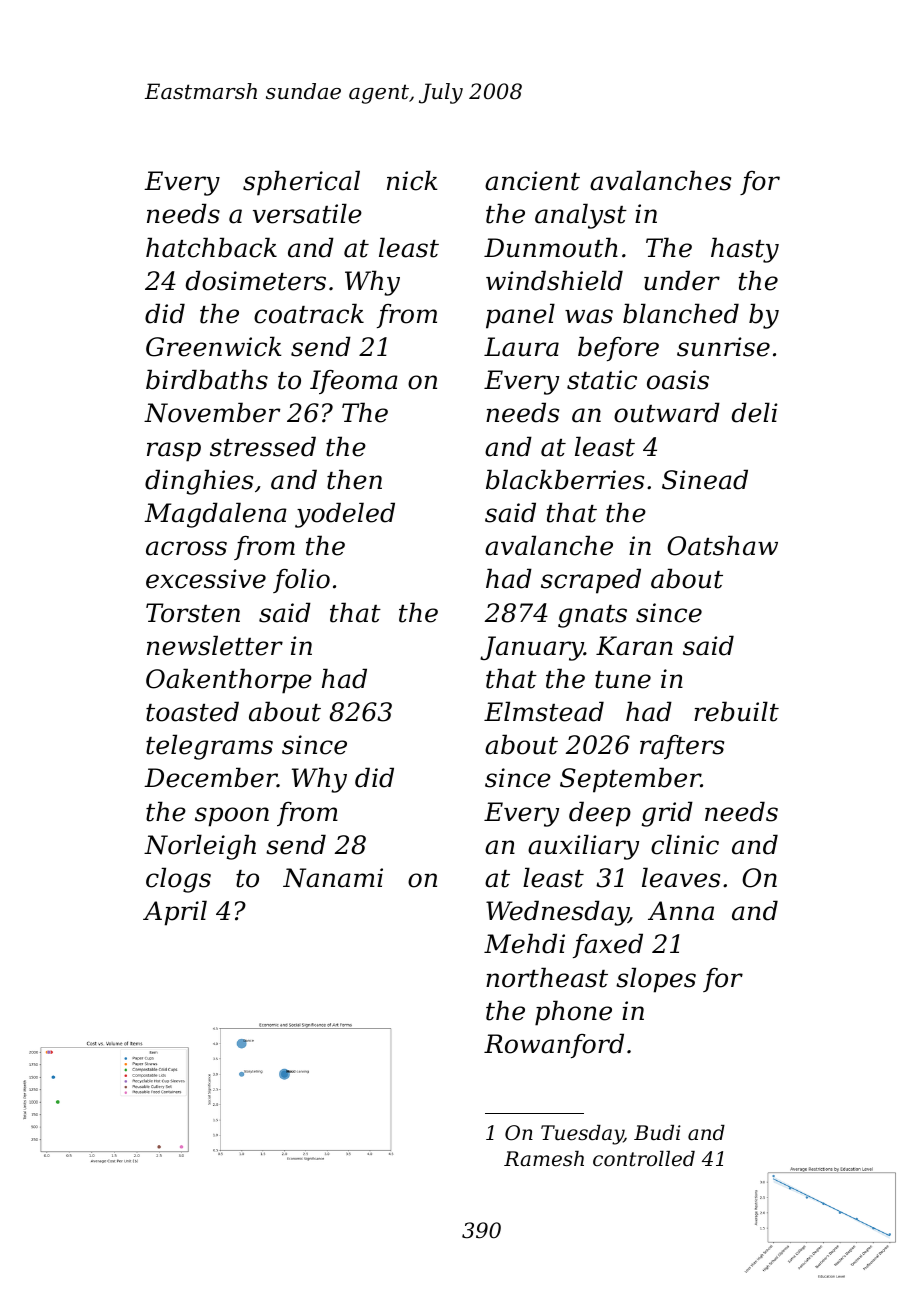 The image size is (924, 1311). Describe the element at coordinates (520, 316) in the image. I see `panel` at that location.
